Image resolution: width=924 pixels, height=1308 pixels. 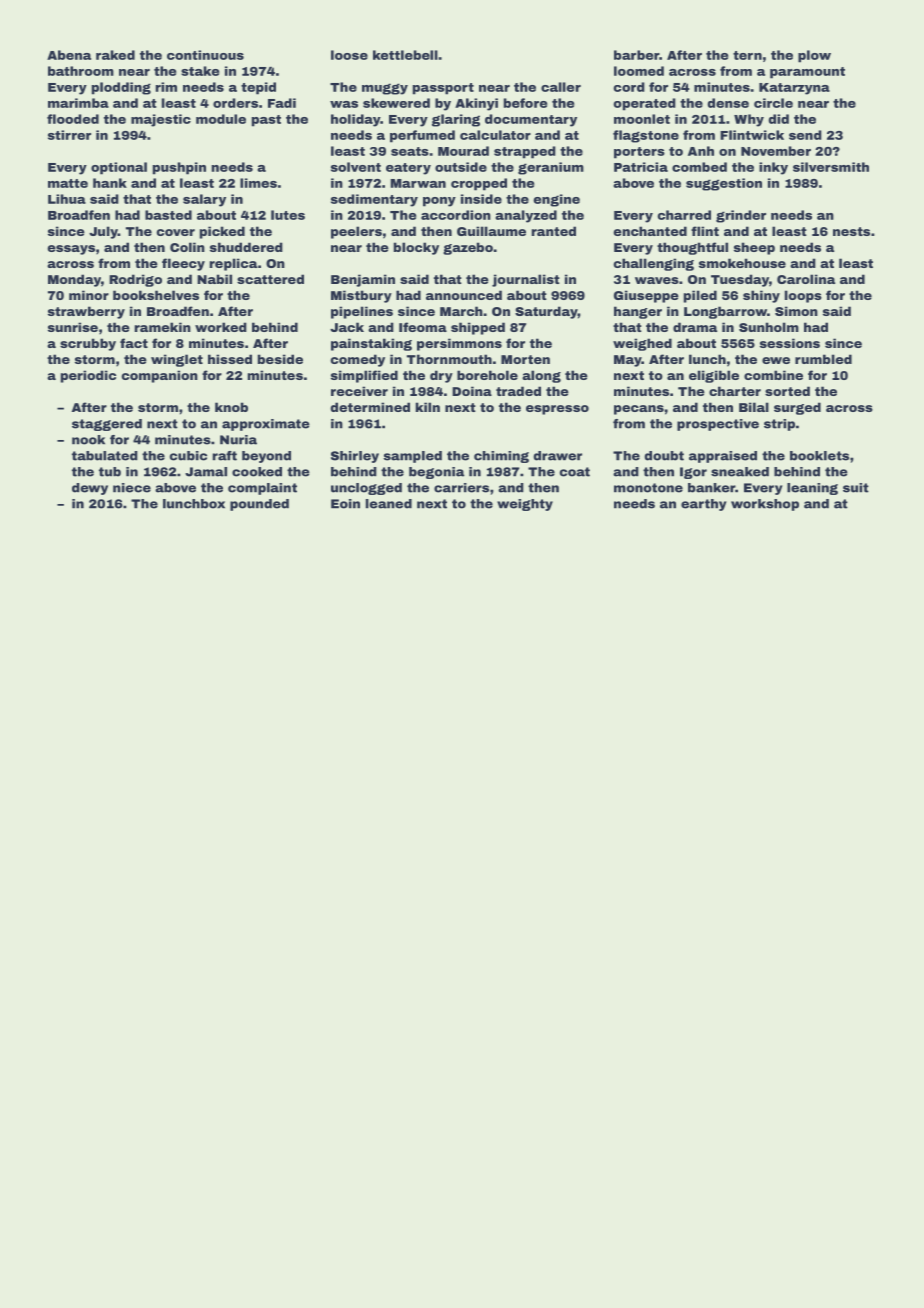 What do you see at coordinates (200, 71) in the document?
I see `stake` at bounding box center [200, 71].
